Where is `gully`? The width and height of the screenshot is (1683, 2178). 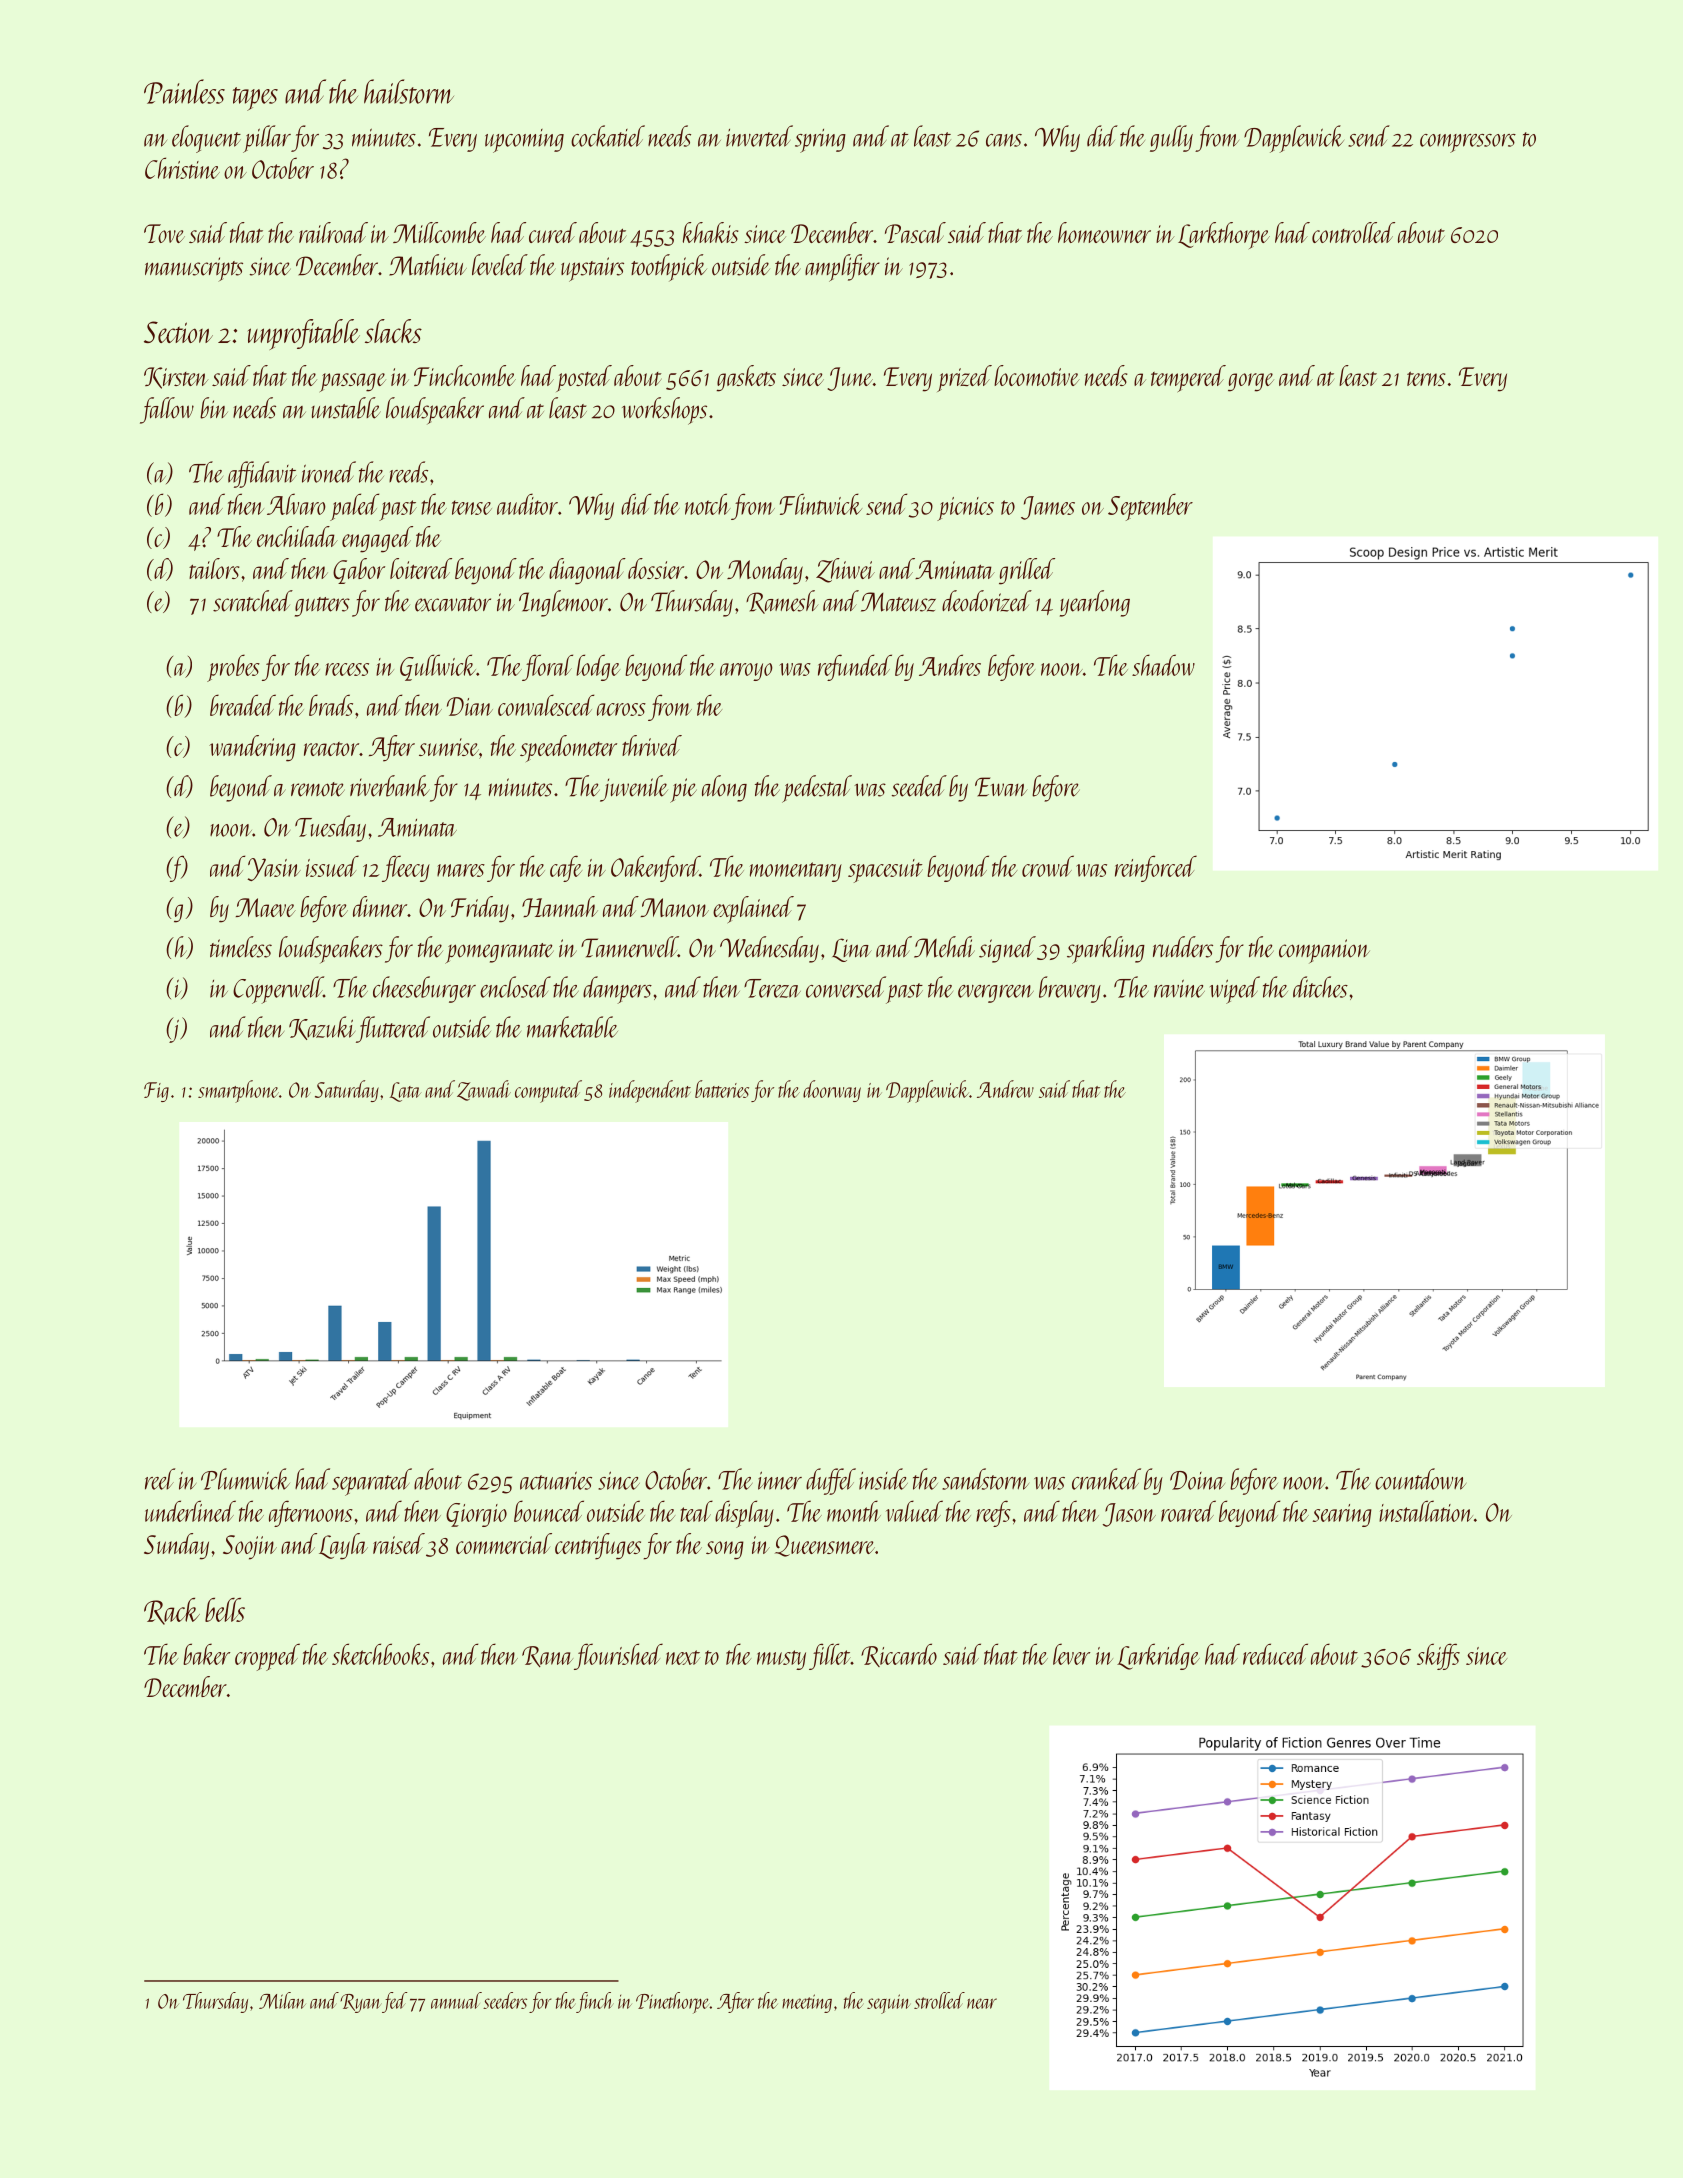 gully is located at coordinates (1171, 138).
